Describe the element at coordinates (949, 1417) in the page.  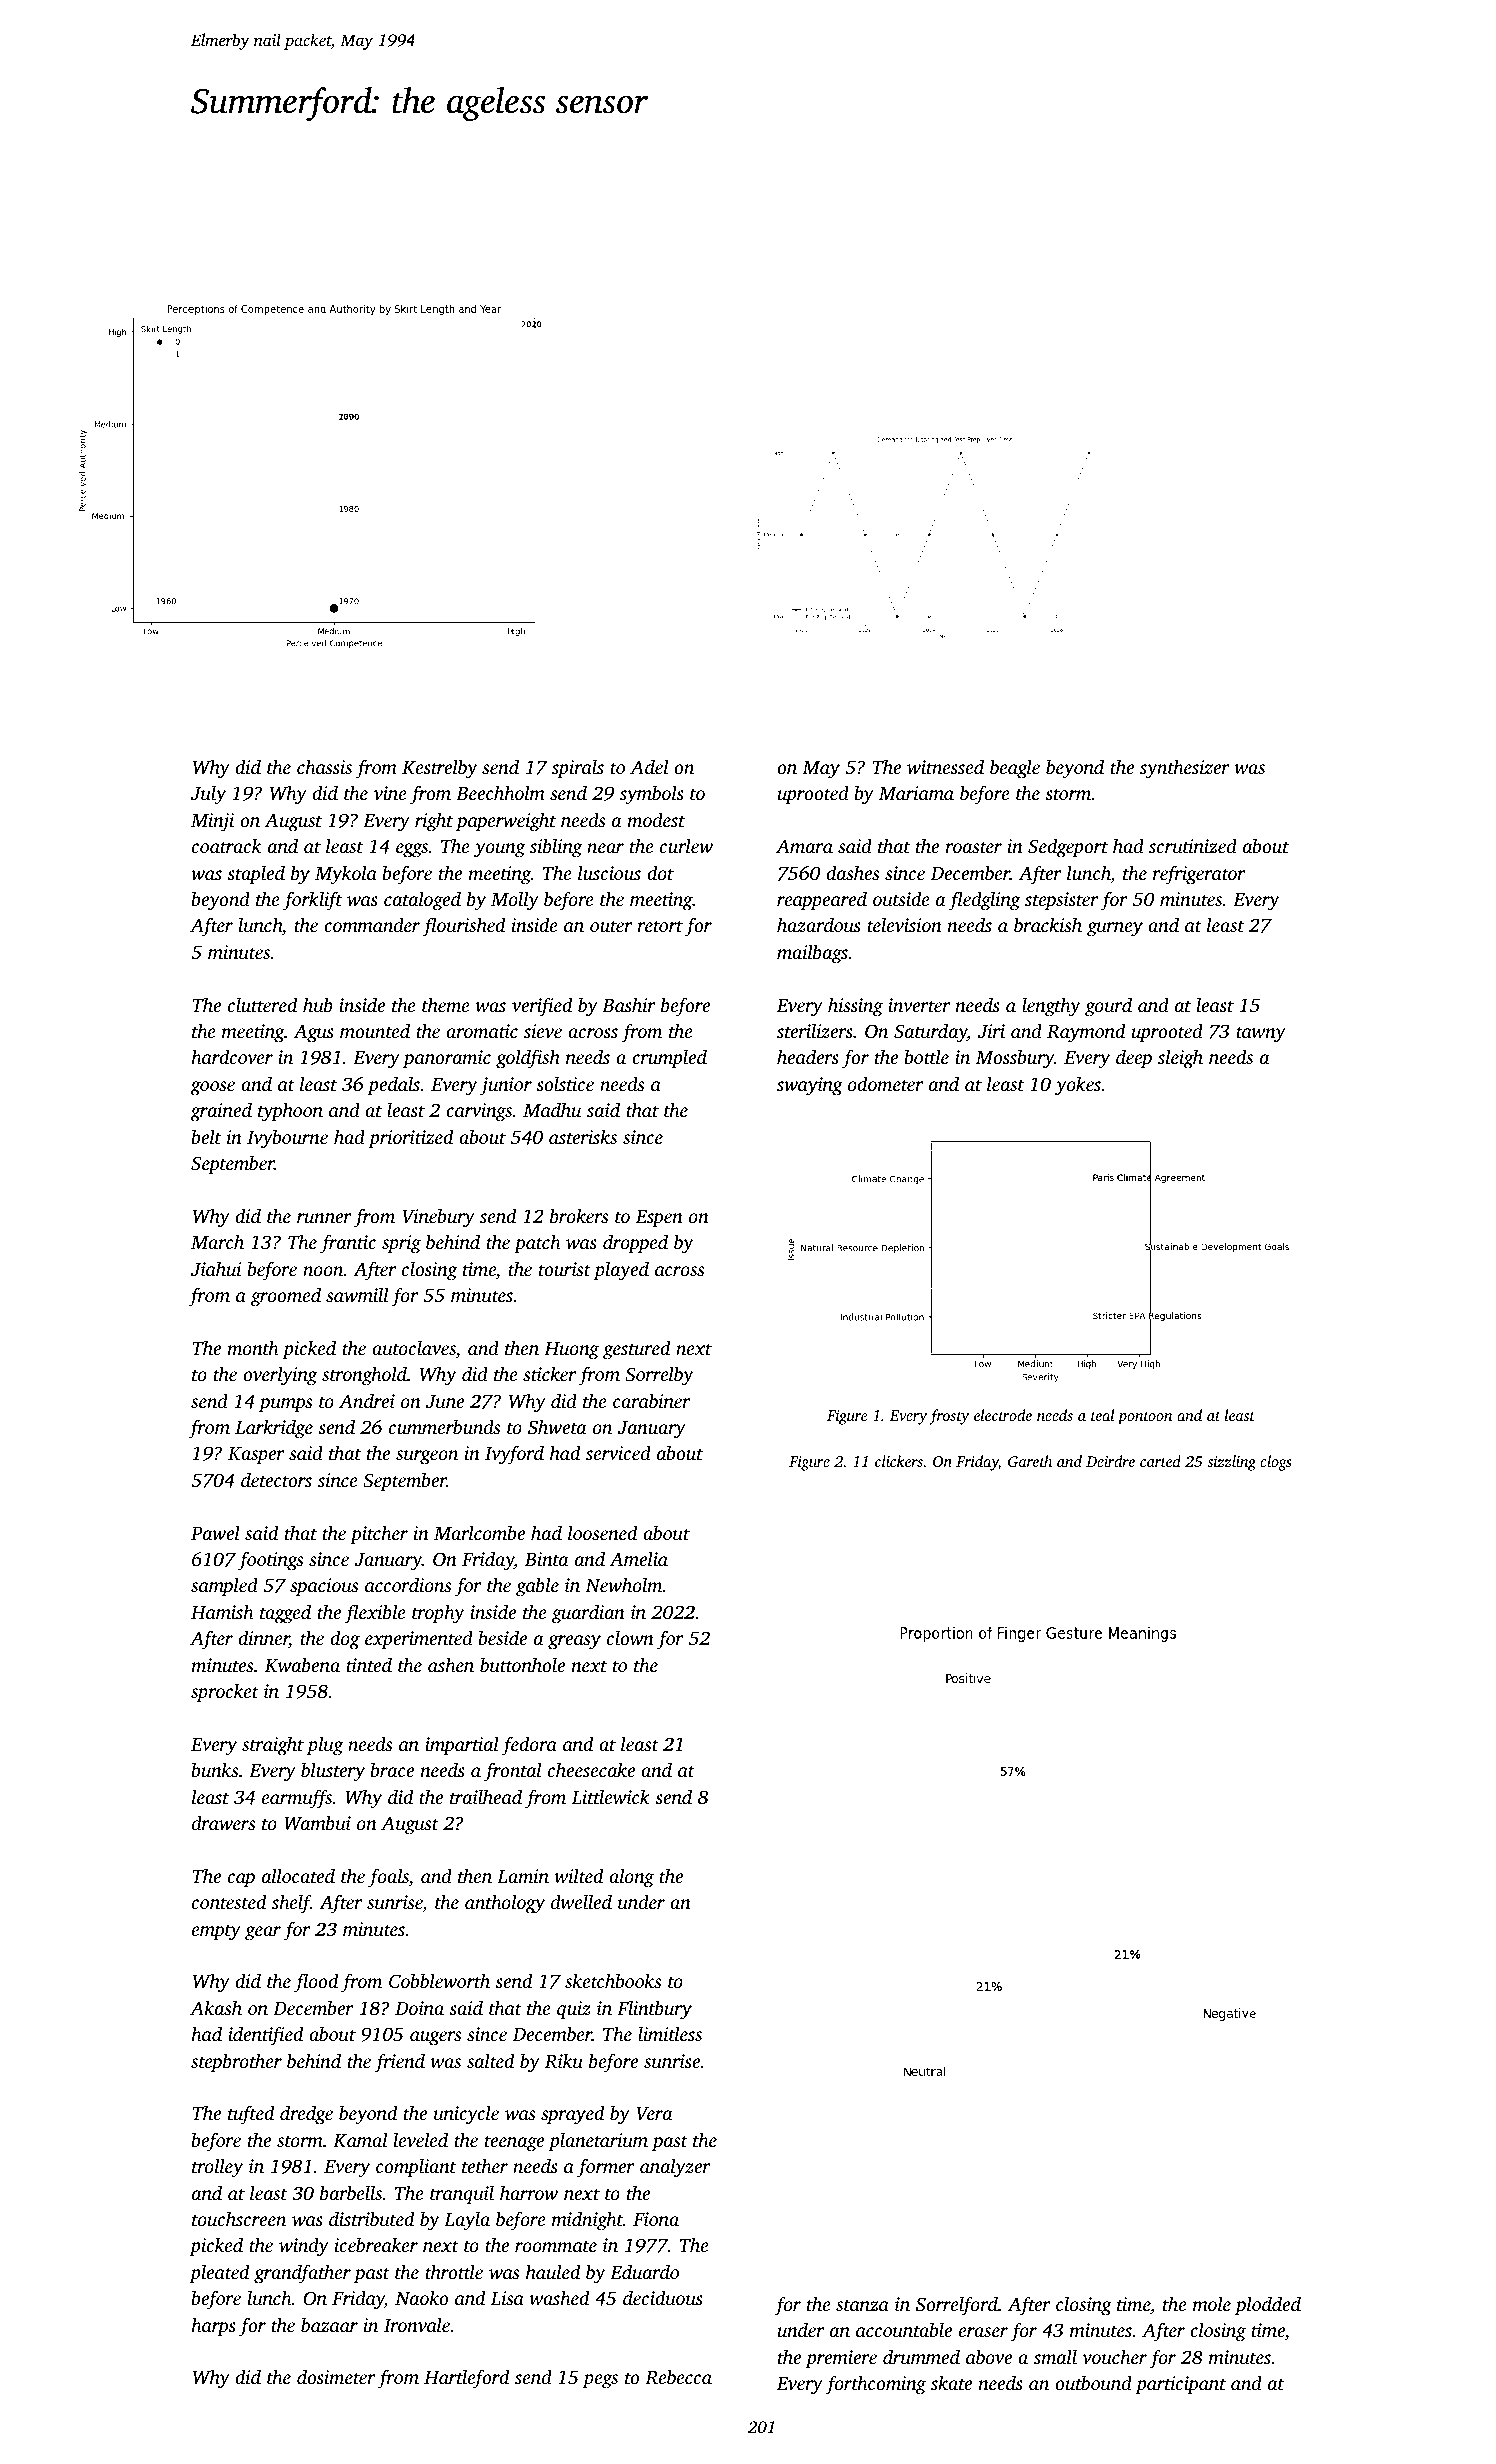
I see `frosty` at that location.
